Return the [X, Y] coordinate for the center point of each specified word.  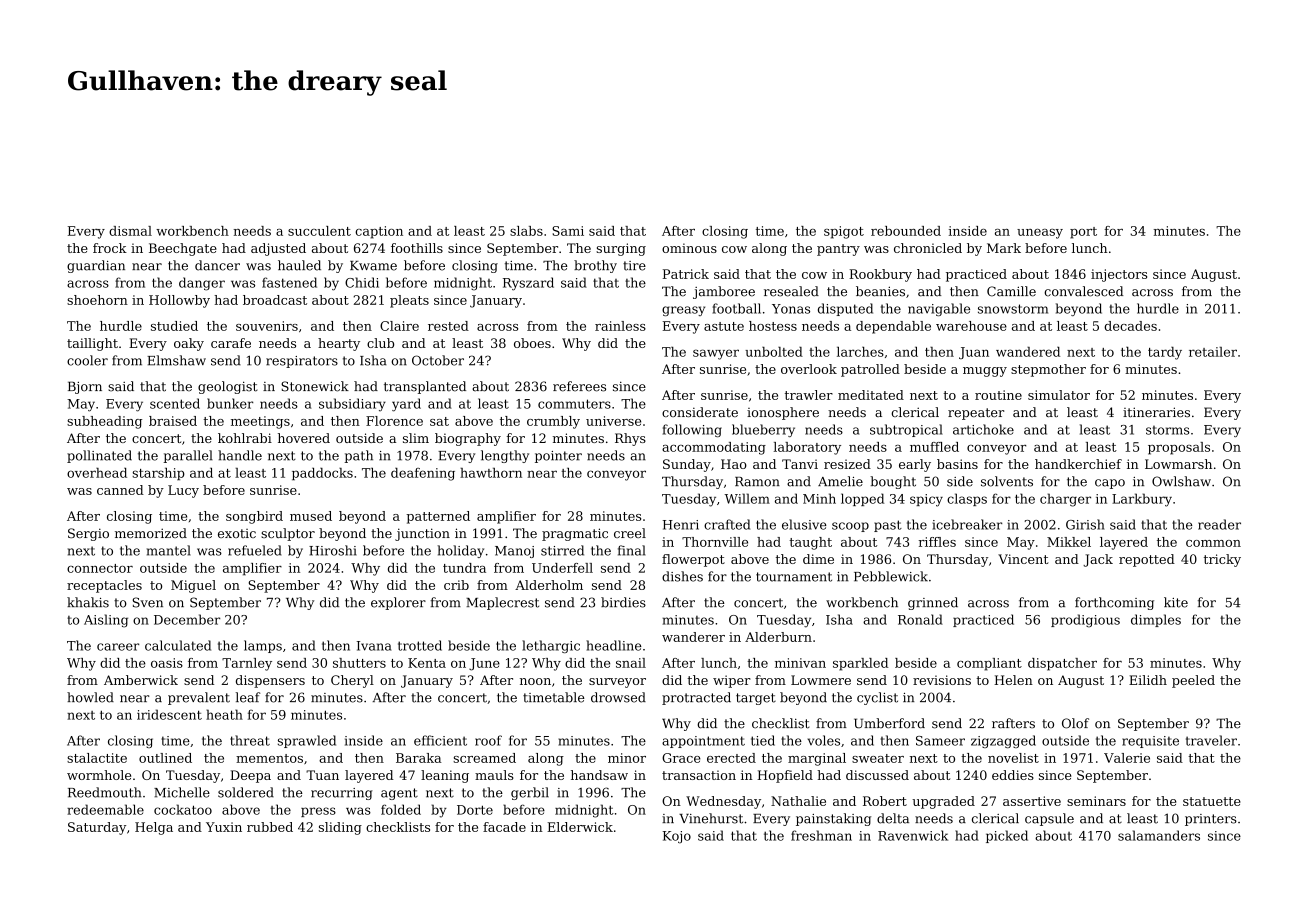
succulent [319, 231]
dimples [1156, 620]
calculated [178, 645]
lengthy [505, 456]
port [1083, 233]
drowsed [618, 697]
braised [173, 421]
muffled [934, 447]
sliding [340, 828]
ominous [689, 248]
